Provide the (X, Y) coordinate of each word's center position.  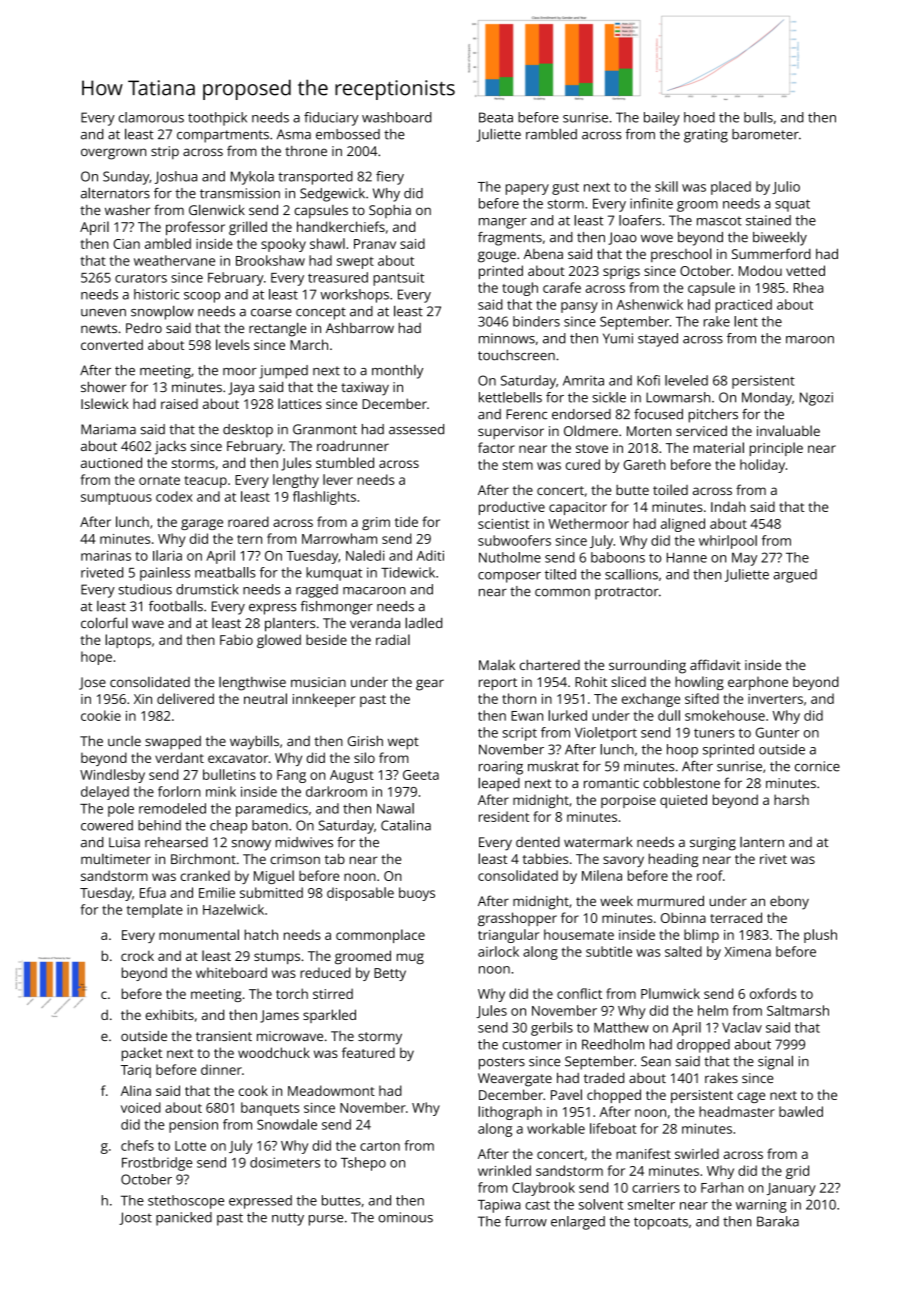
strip (165, 152)
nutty (288, 1219)
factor (496, 447)
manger (503, 223)
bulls (758, 117)
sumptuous (116, 499)
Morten (649, 431)
